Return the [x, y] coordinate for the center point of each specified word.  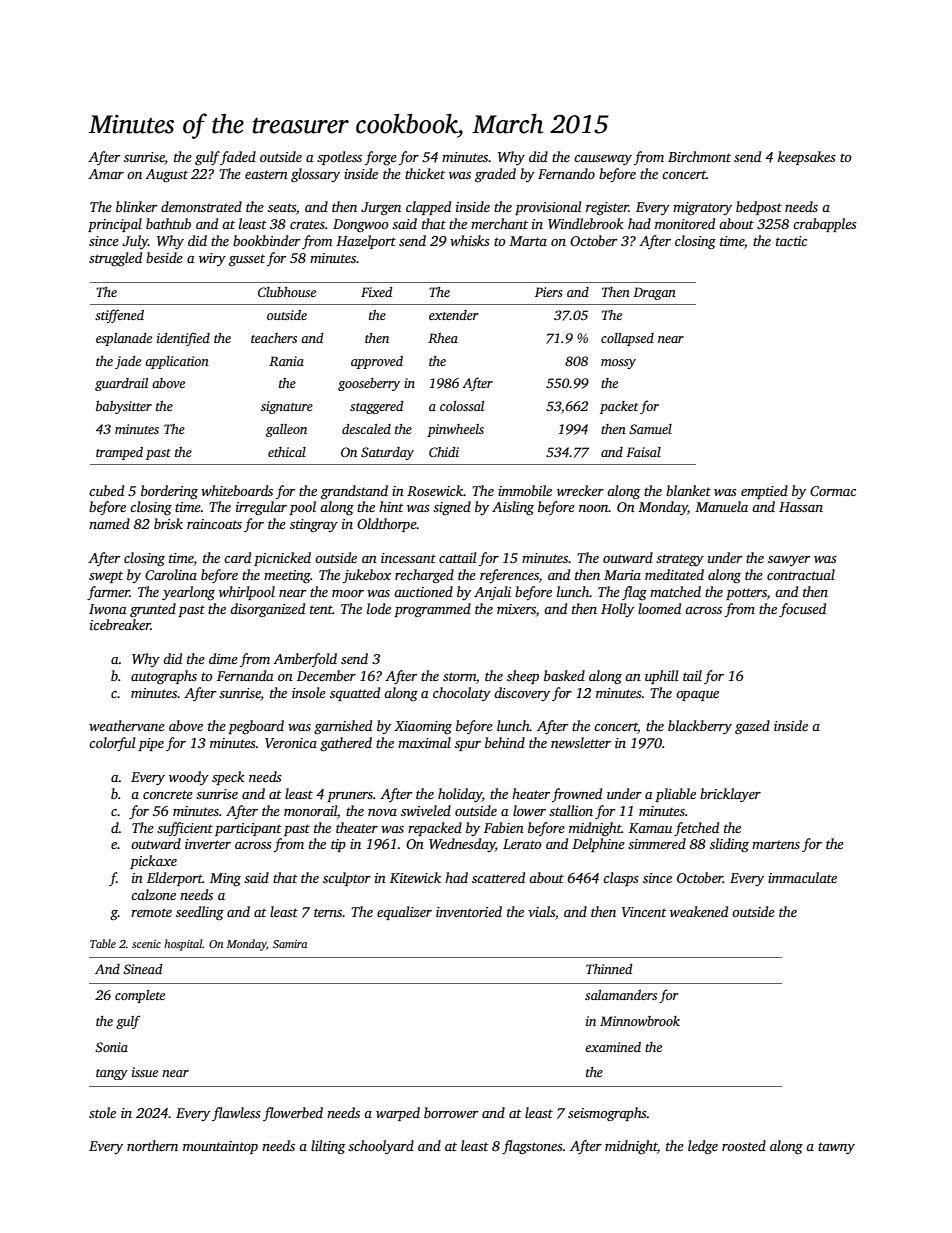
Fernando [566, 173]
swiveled [426, 810]
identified [183, 339]
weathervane [127, 725]
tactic [791, 241]
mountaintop [220, 1147]
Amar [106, 174]
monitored [685, 223]
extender [453, 315]
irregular [261, 508]
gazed [752, 727]
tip [338, 845]
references [509, 576]
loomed [659, 608]
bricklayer [730, 795]
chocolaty [462, 694]
